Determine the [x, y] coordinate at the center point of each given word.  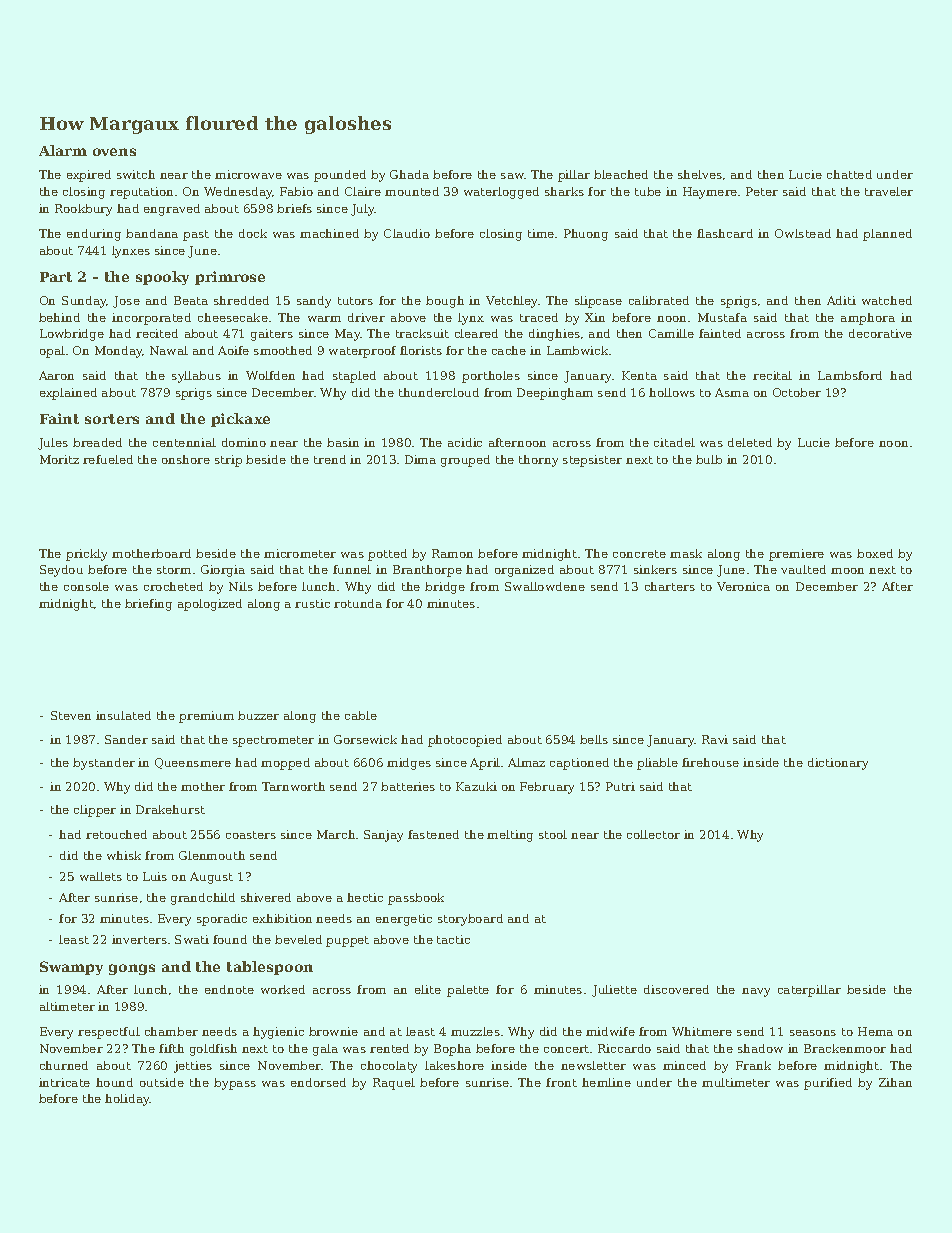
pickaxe [240, 420]
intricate [64, 1082]
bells [594, 739]
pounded [340, 176]
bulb [709, 459]
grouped [465, 461]
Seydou [61, 571]
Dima [420, 459]
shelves [700, 174]
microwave [248, 174]
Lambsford [850, 375]
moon [847, 571]
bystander [104, 764]
